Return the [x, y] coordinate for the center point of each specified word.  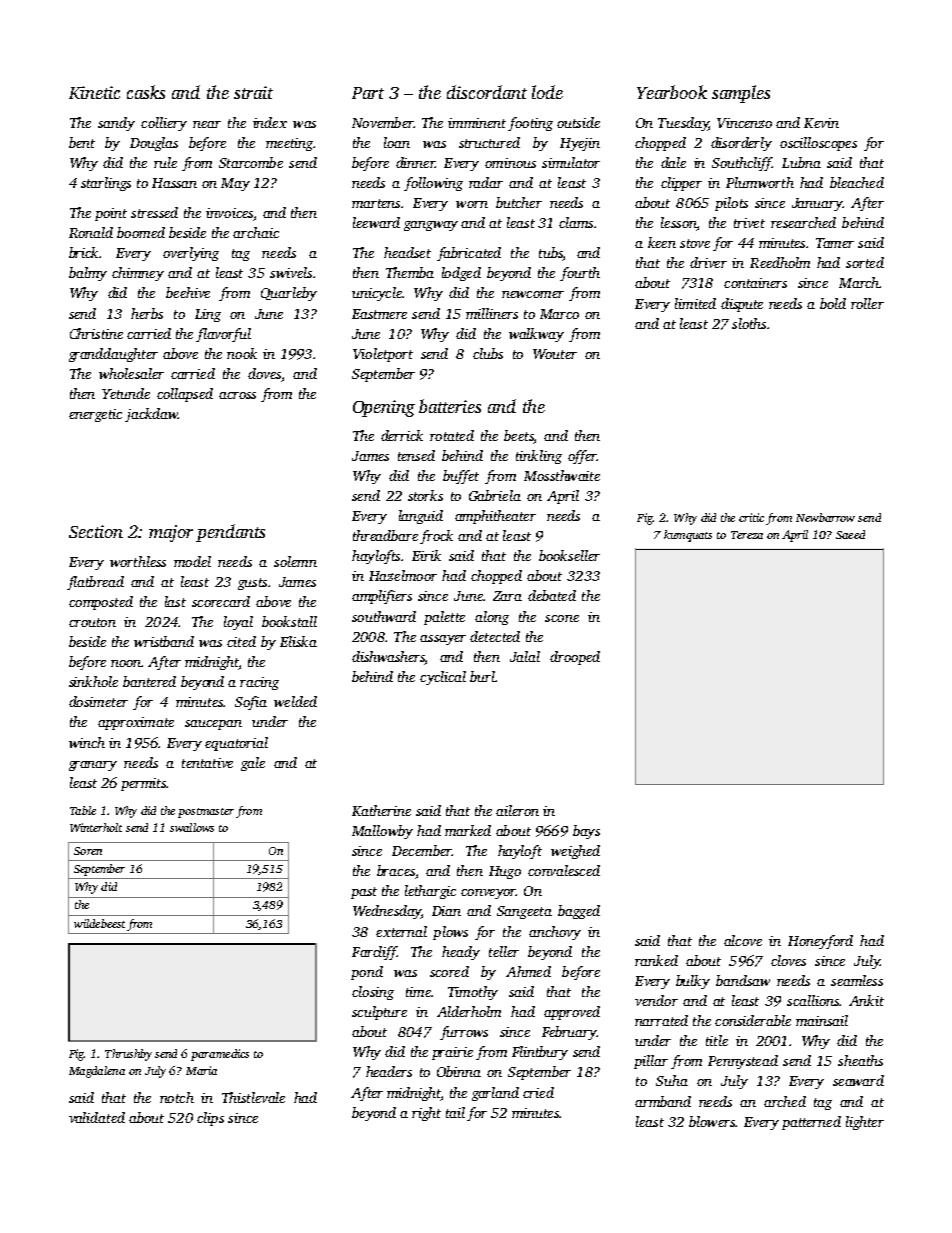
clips [210, 1119]
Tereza [747, 535]
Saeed [850, 534]
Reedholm [780, 262]
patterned [811, 1123]
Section [96, 531]
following [433, 184]
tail [455, 1112]
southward [384, 616]
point [111, 214]
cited [241, 641]
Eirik [426, 555]
